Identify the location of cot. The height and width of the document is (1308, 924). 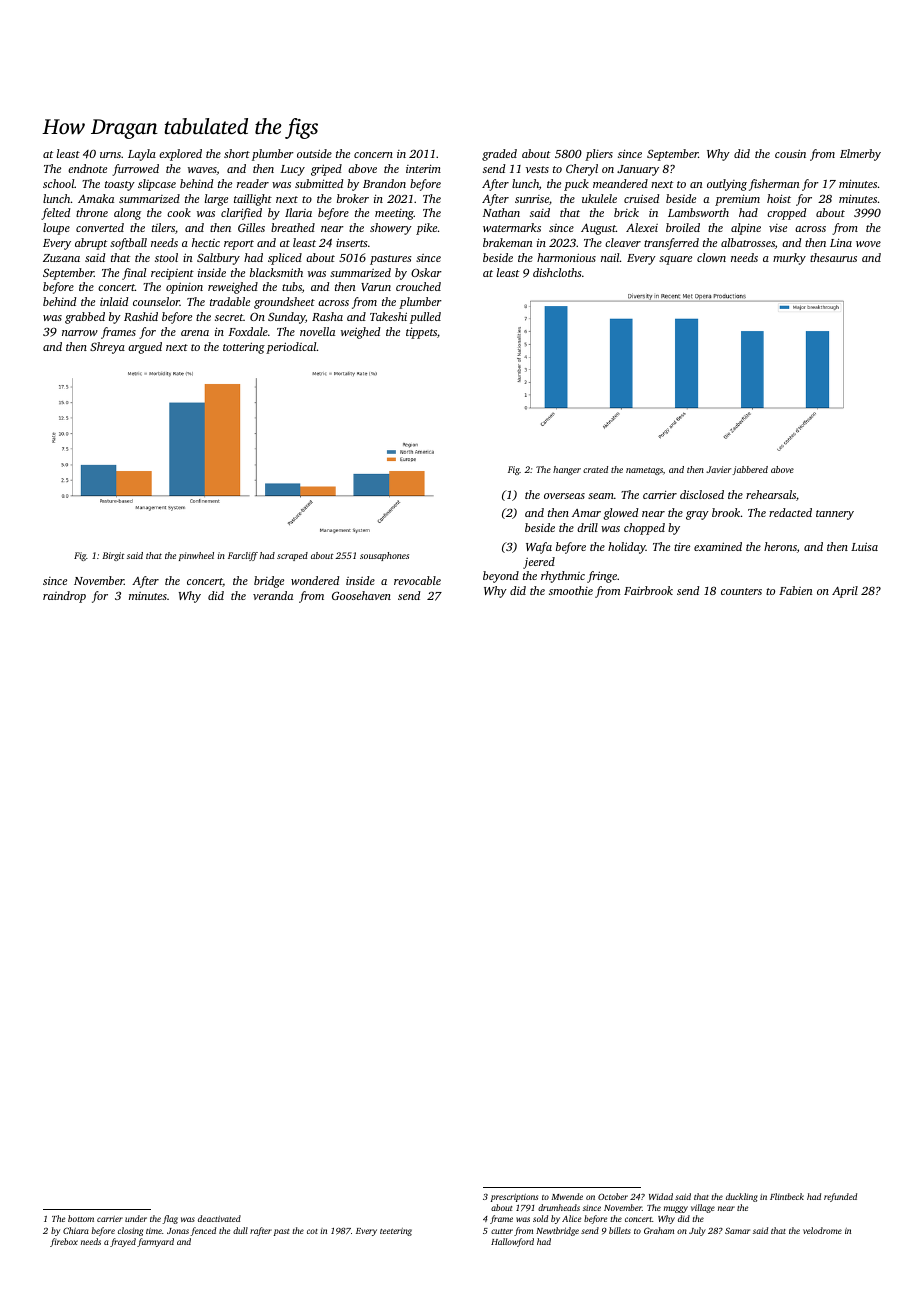
(312, 1231).
